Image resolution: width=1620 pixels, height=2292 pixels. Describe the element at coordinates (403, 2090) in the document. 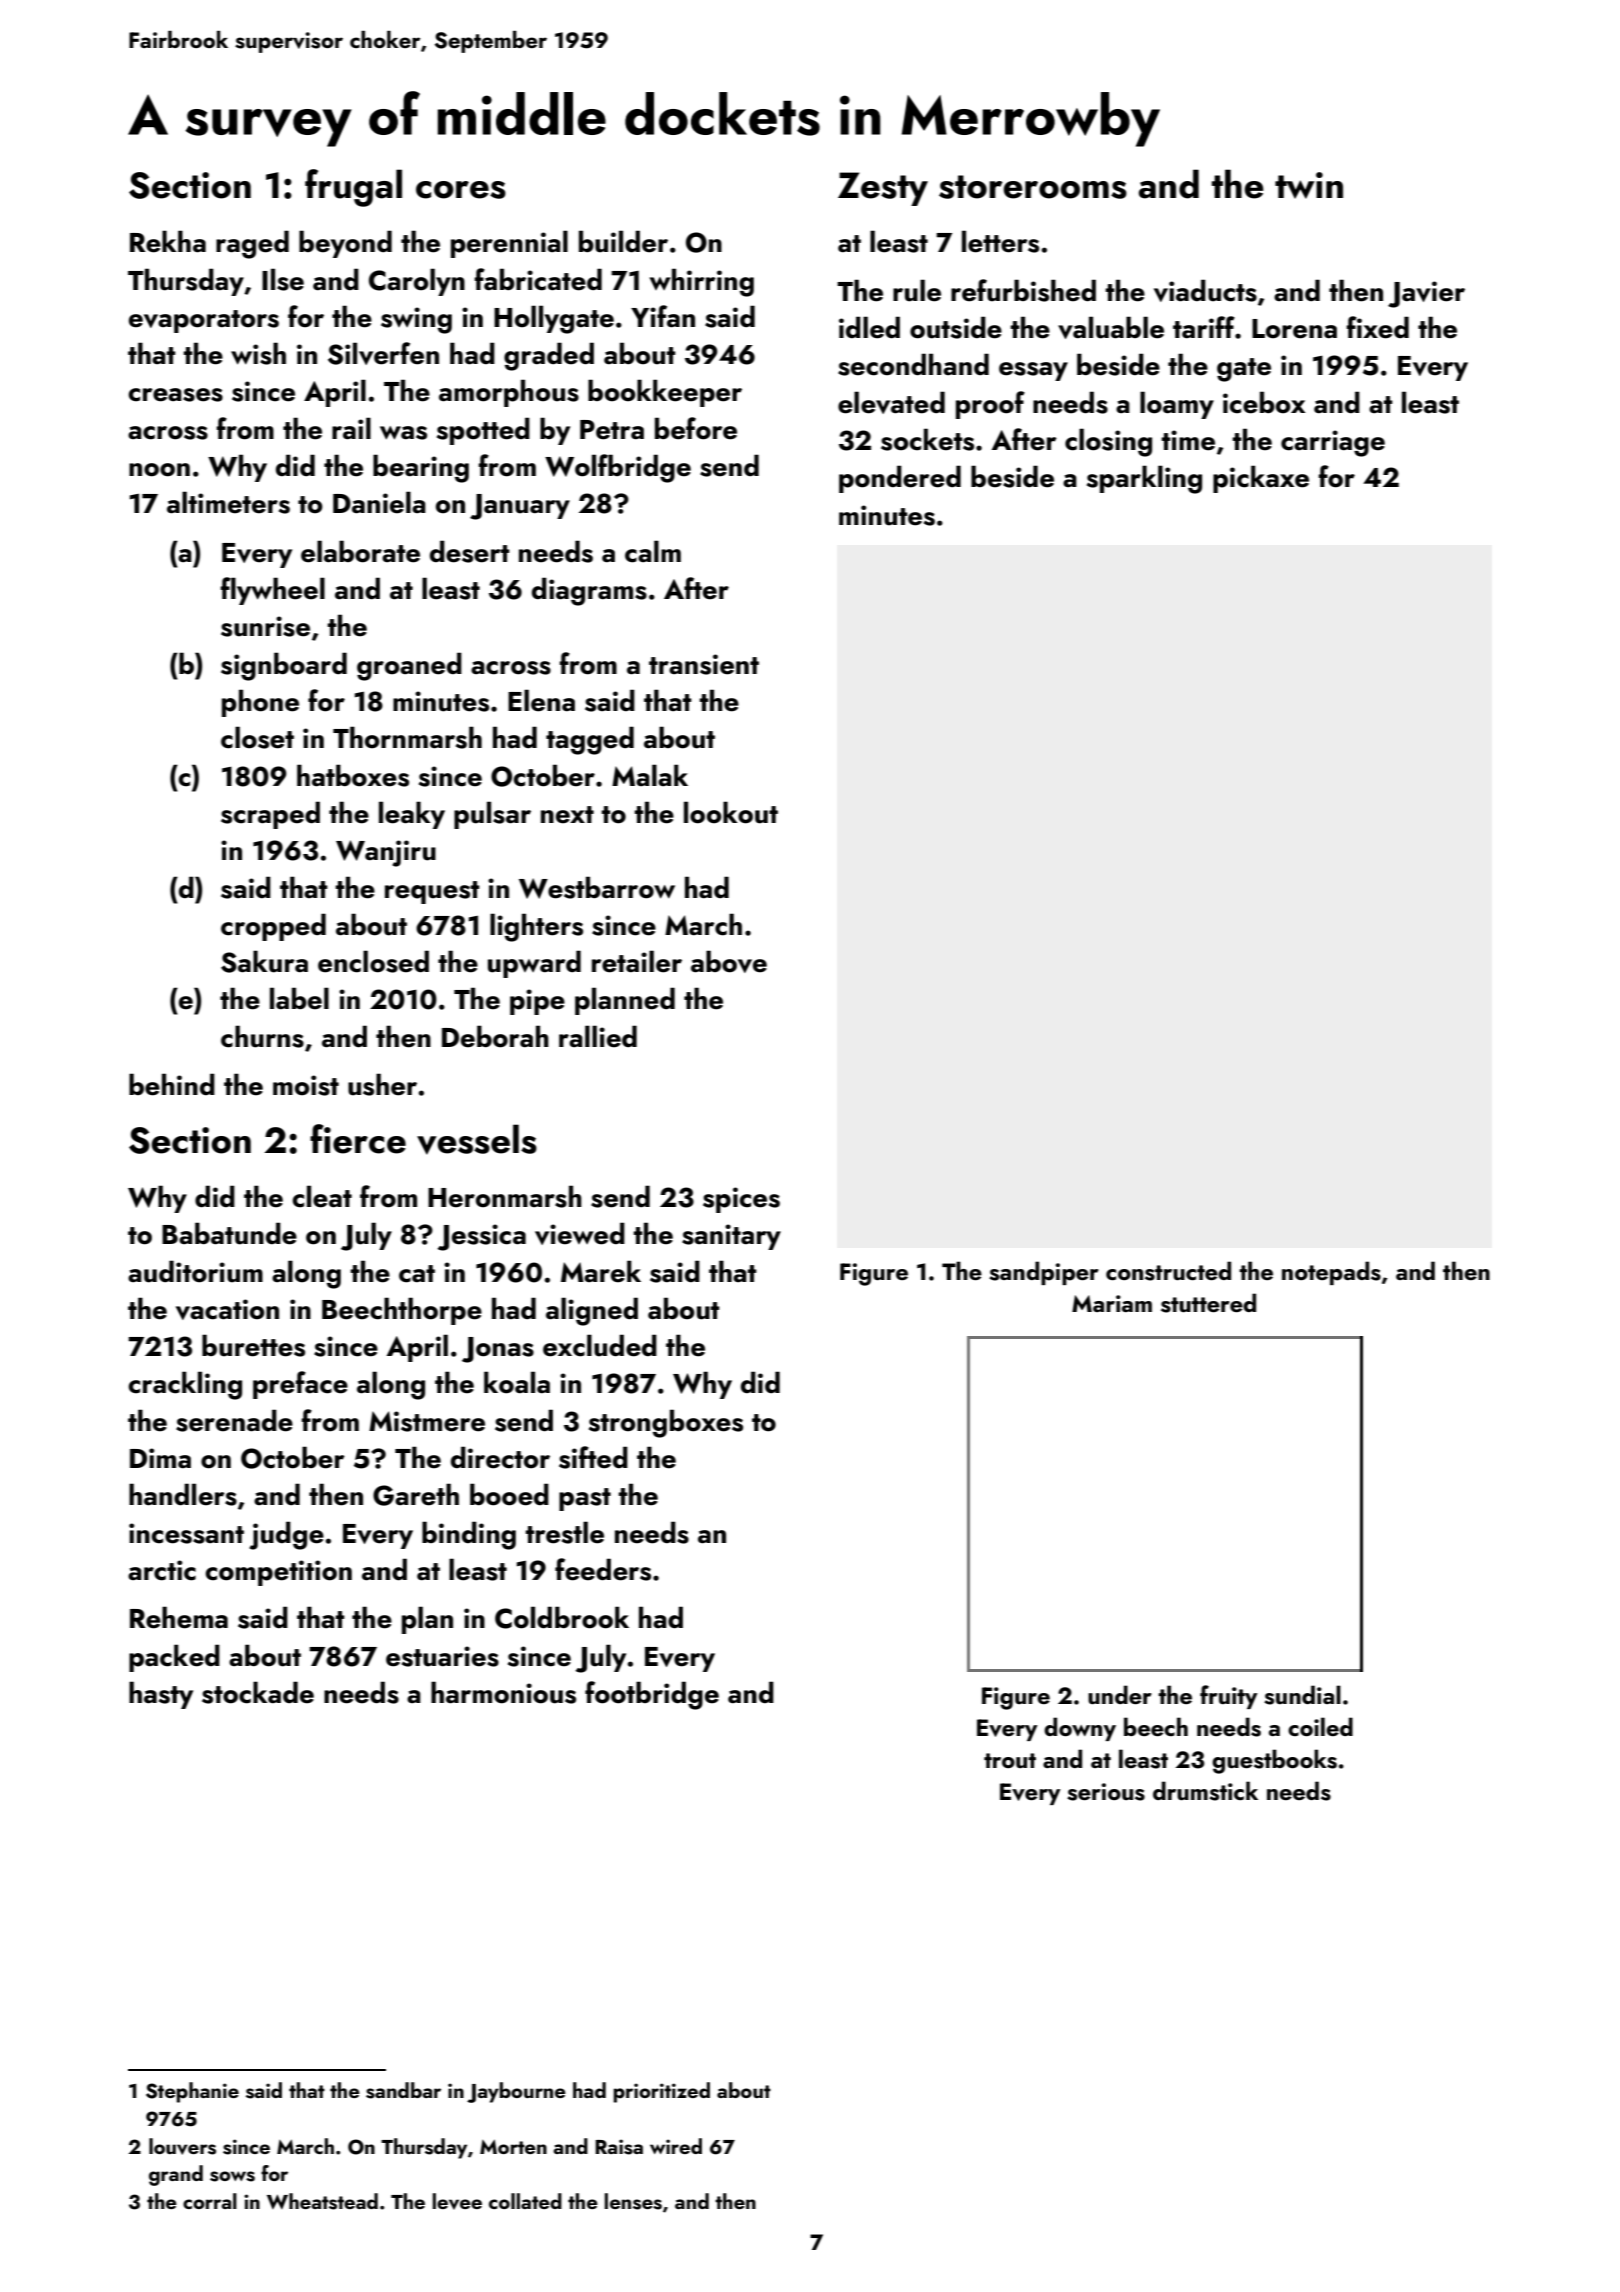

I see `sandbar` at that location.
